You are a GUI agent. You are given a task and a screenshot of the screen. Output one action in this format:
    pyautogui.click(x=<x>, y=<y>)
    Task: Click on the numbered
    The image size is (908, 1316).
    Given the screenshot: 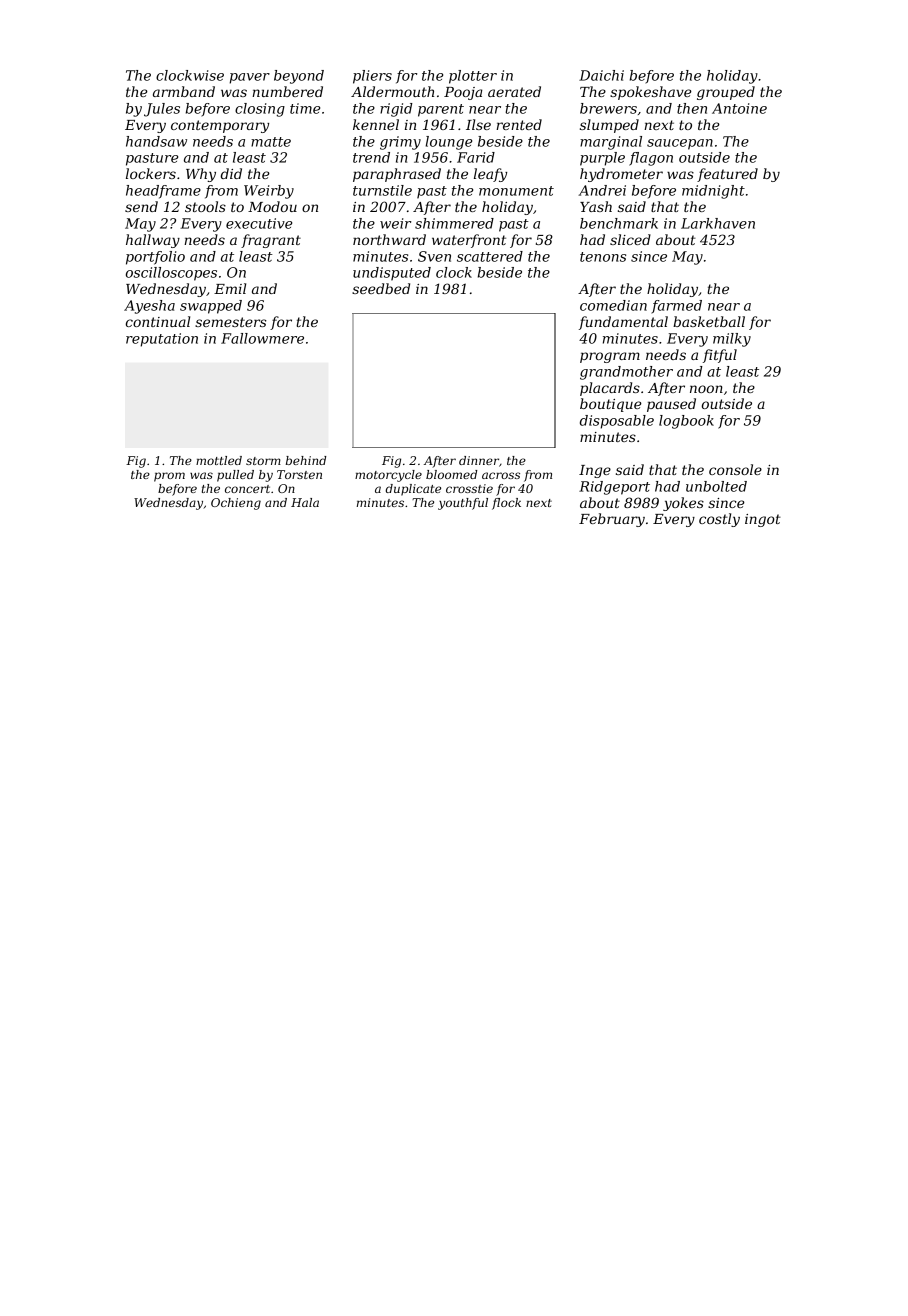 What is the action you would take?
    pyautogui.click(x=287, y=91)
